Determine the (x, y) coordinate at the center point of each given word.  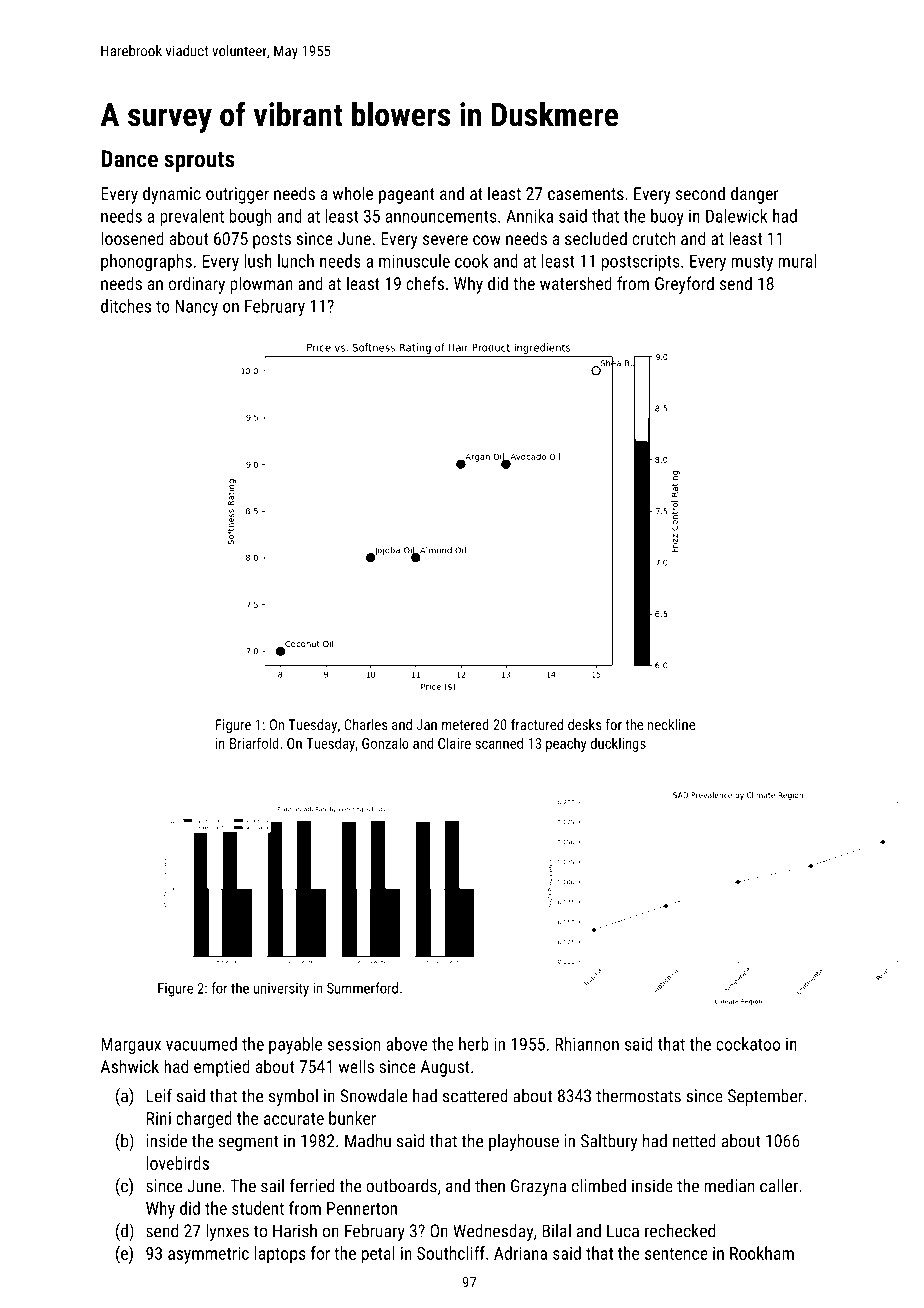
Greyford (684, 285)
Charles (365, 724)
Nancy (196, 308)
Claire (454, 743)
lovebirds (178, 1163)
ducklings (618, 744)
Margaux (131, 1045)
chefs (425, 283)
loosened (132, 238)
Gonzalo (385, 743)
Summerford (362, 988)
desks (584, 724)
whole (353, 193)
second (700, 193)
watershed (576, 283)
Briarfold (254, 743)
